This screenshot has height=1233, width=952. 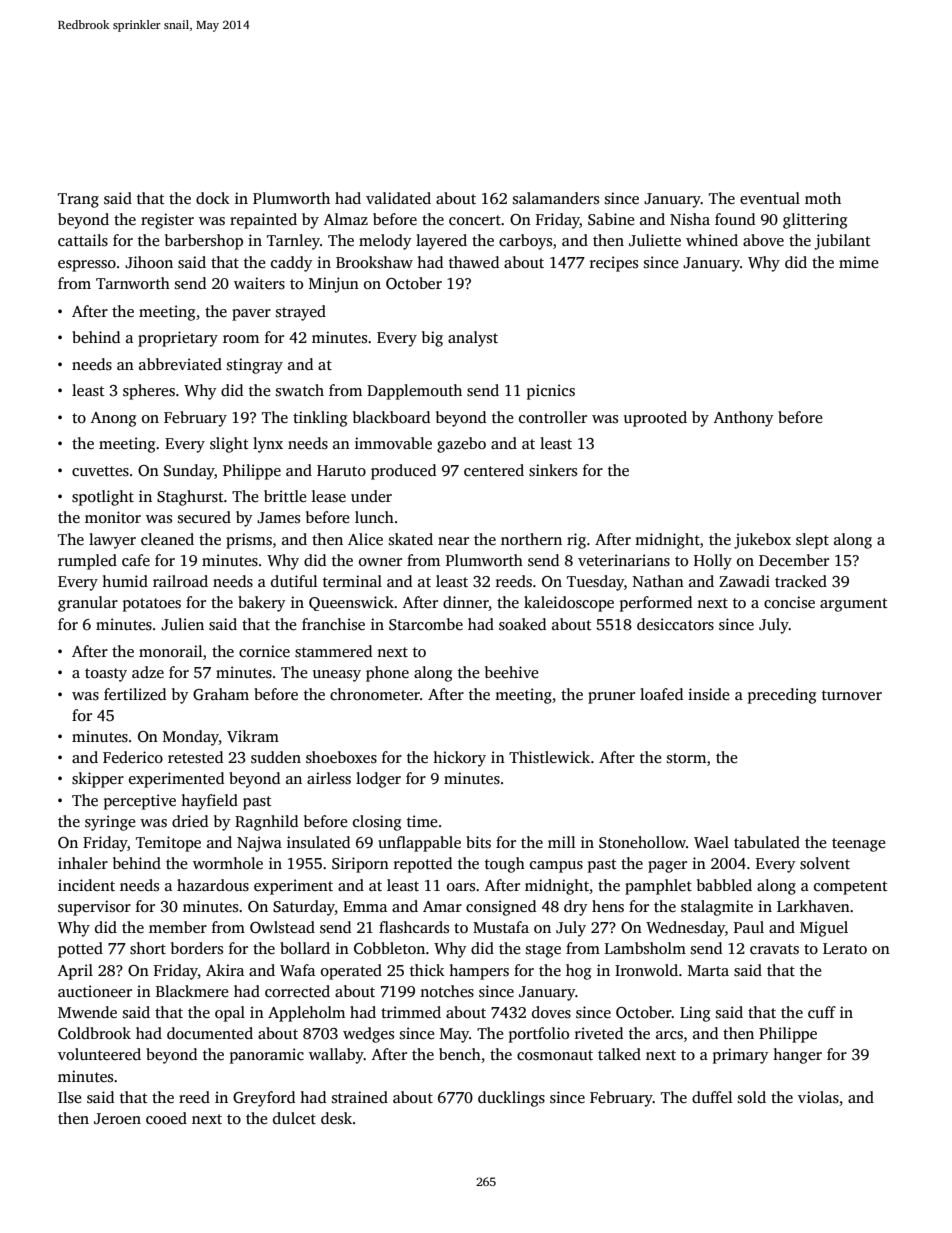 I want to click on cooed, so click(x=166, y=1118).
